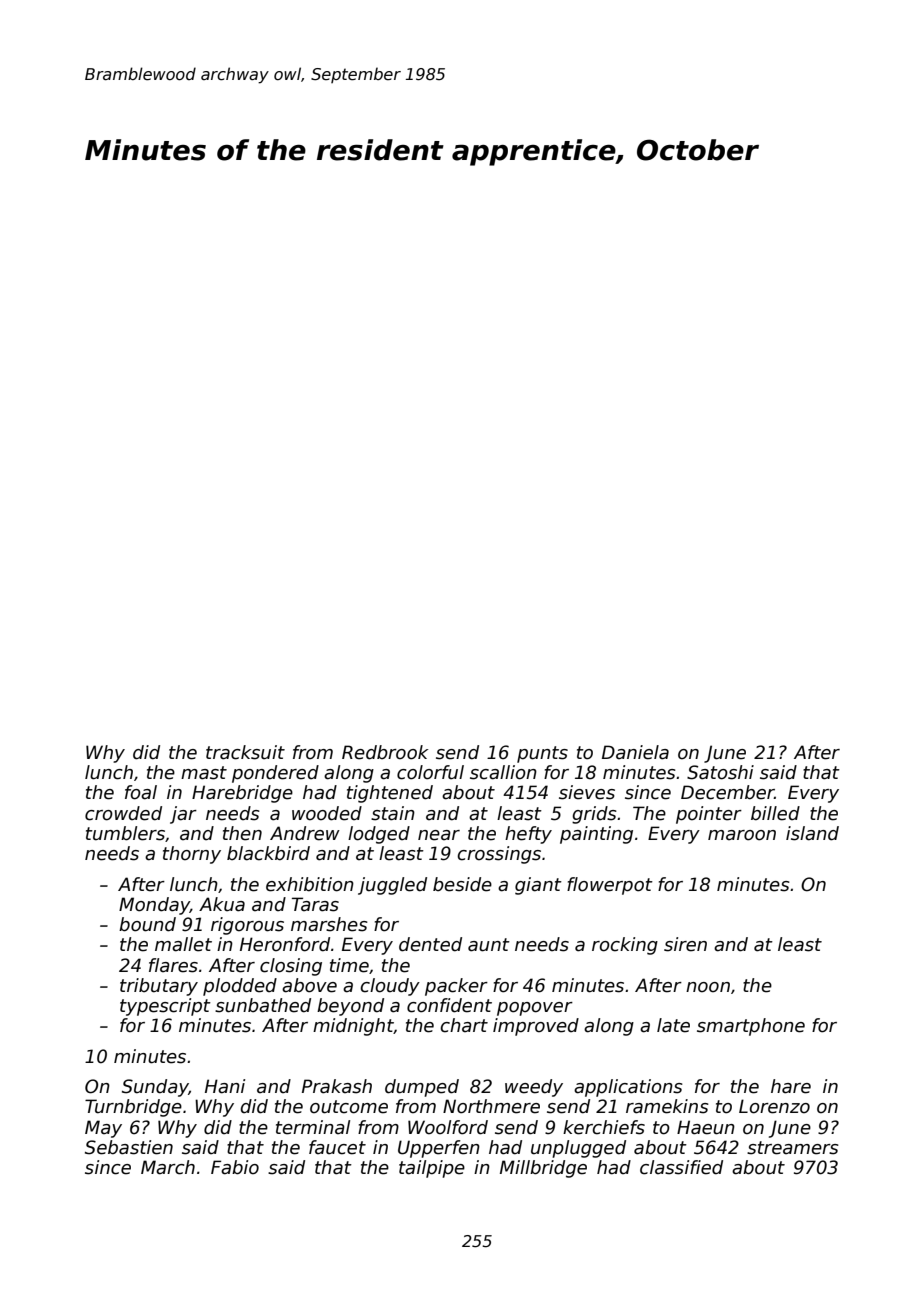 This screenshot has width=924, height=1314. Describe the element at coordinates (225, 1086) in the screenshot. I see `Hani` at that location.
